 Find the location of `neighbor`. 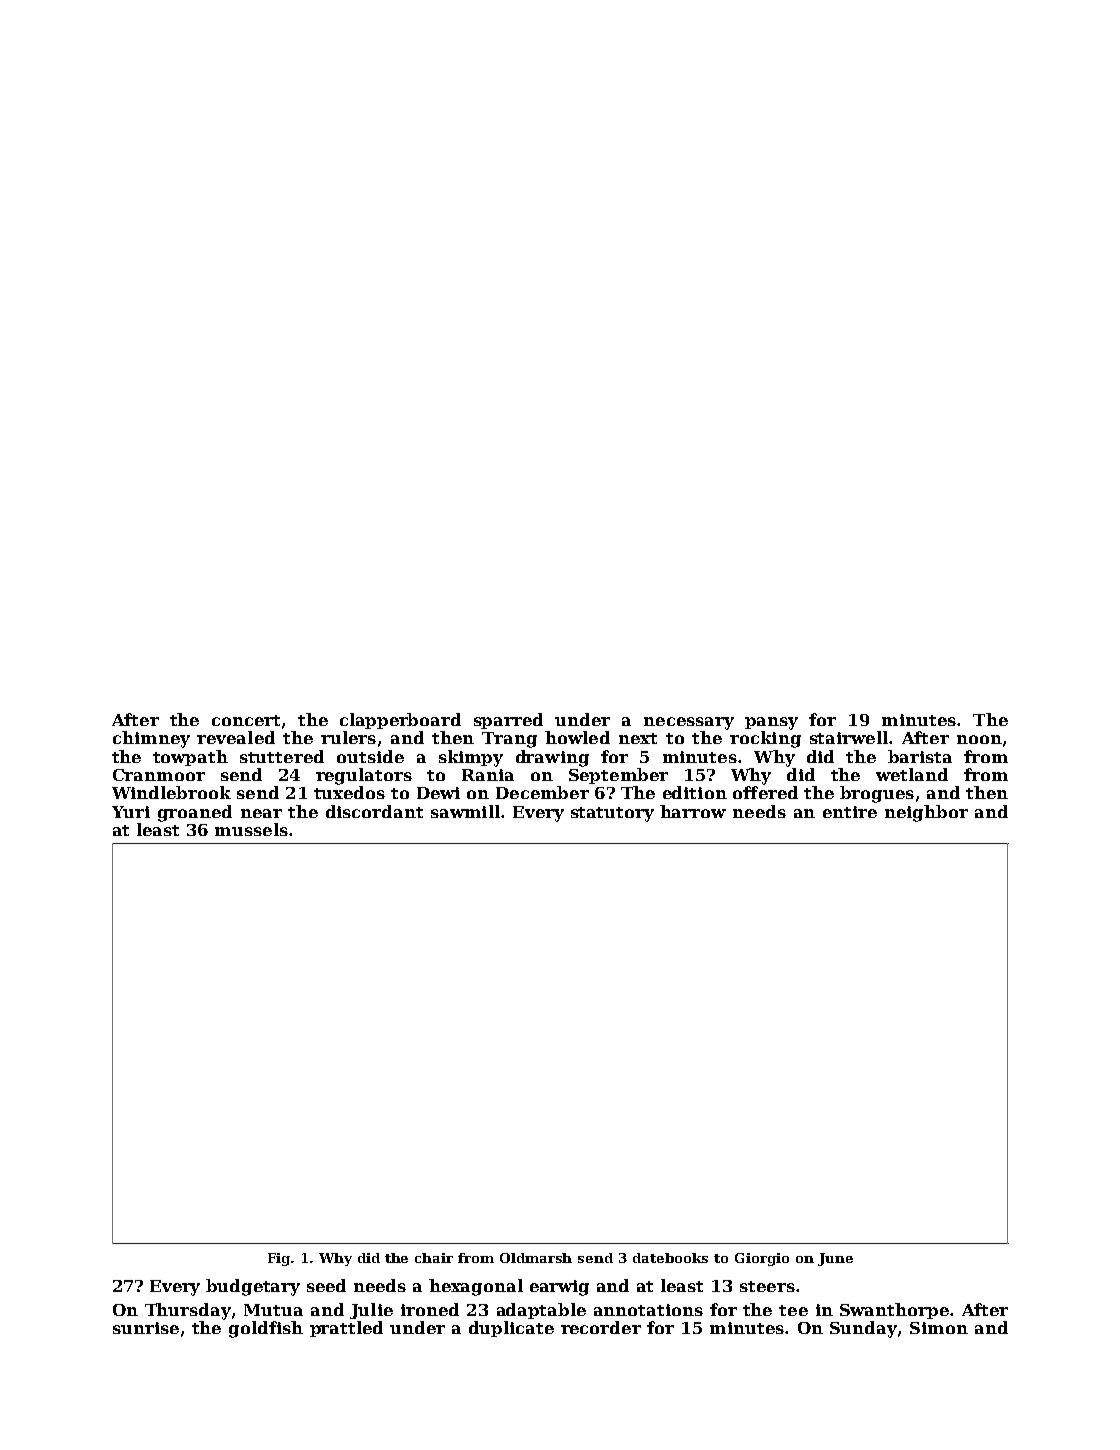

neighbor is located at coordinates (926, 813).
